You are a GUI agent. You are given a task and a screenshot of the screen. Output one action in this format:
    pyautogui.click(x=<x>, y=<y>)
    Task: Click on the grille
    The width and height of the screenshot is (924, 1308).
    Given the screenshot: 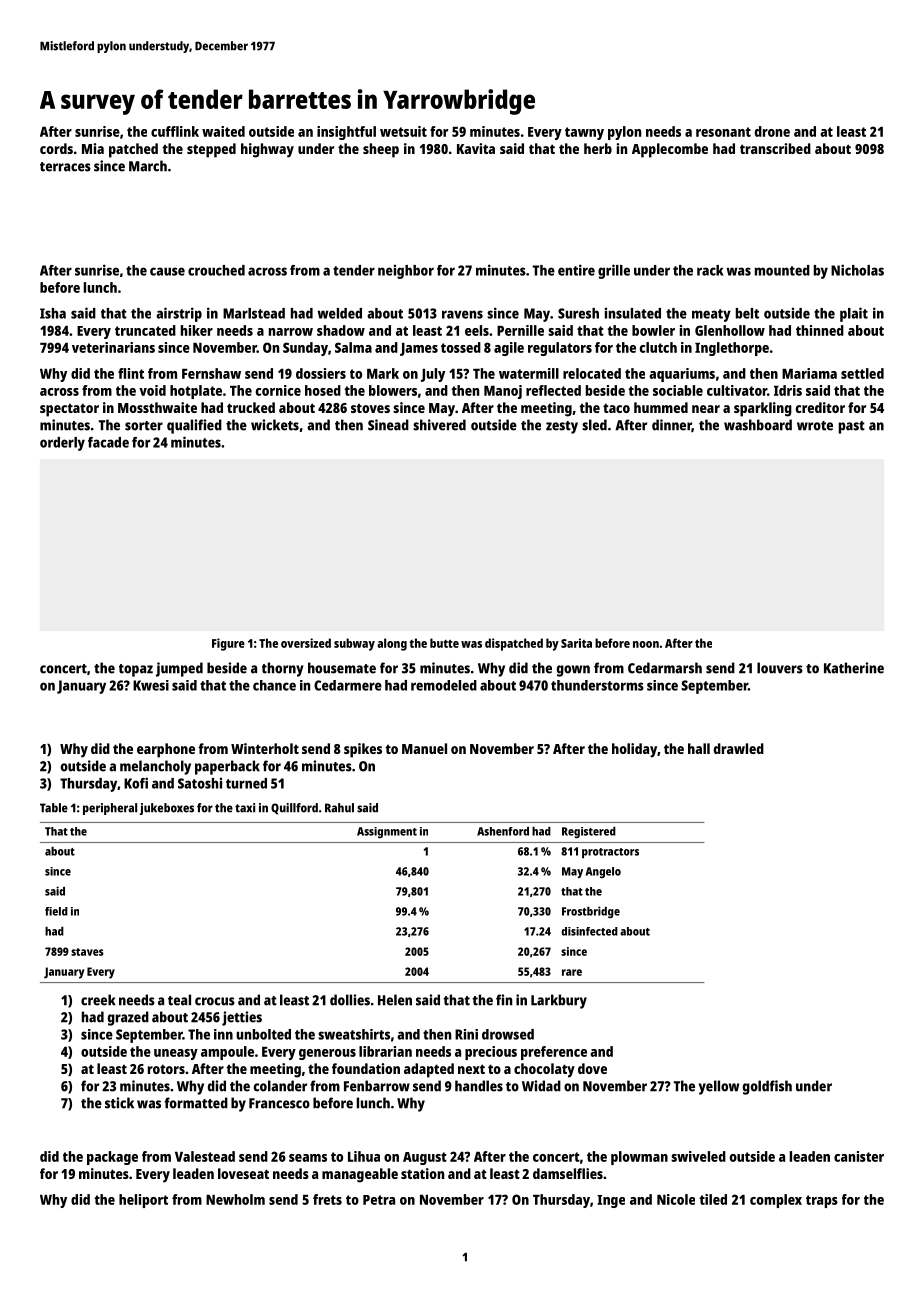 What is the action you would take?
    pyautogui.click(x=614, y=271)
